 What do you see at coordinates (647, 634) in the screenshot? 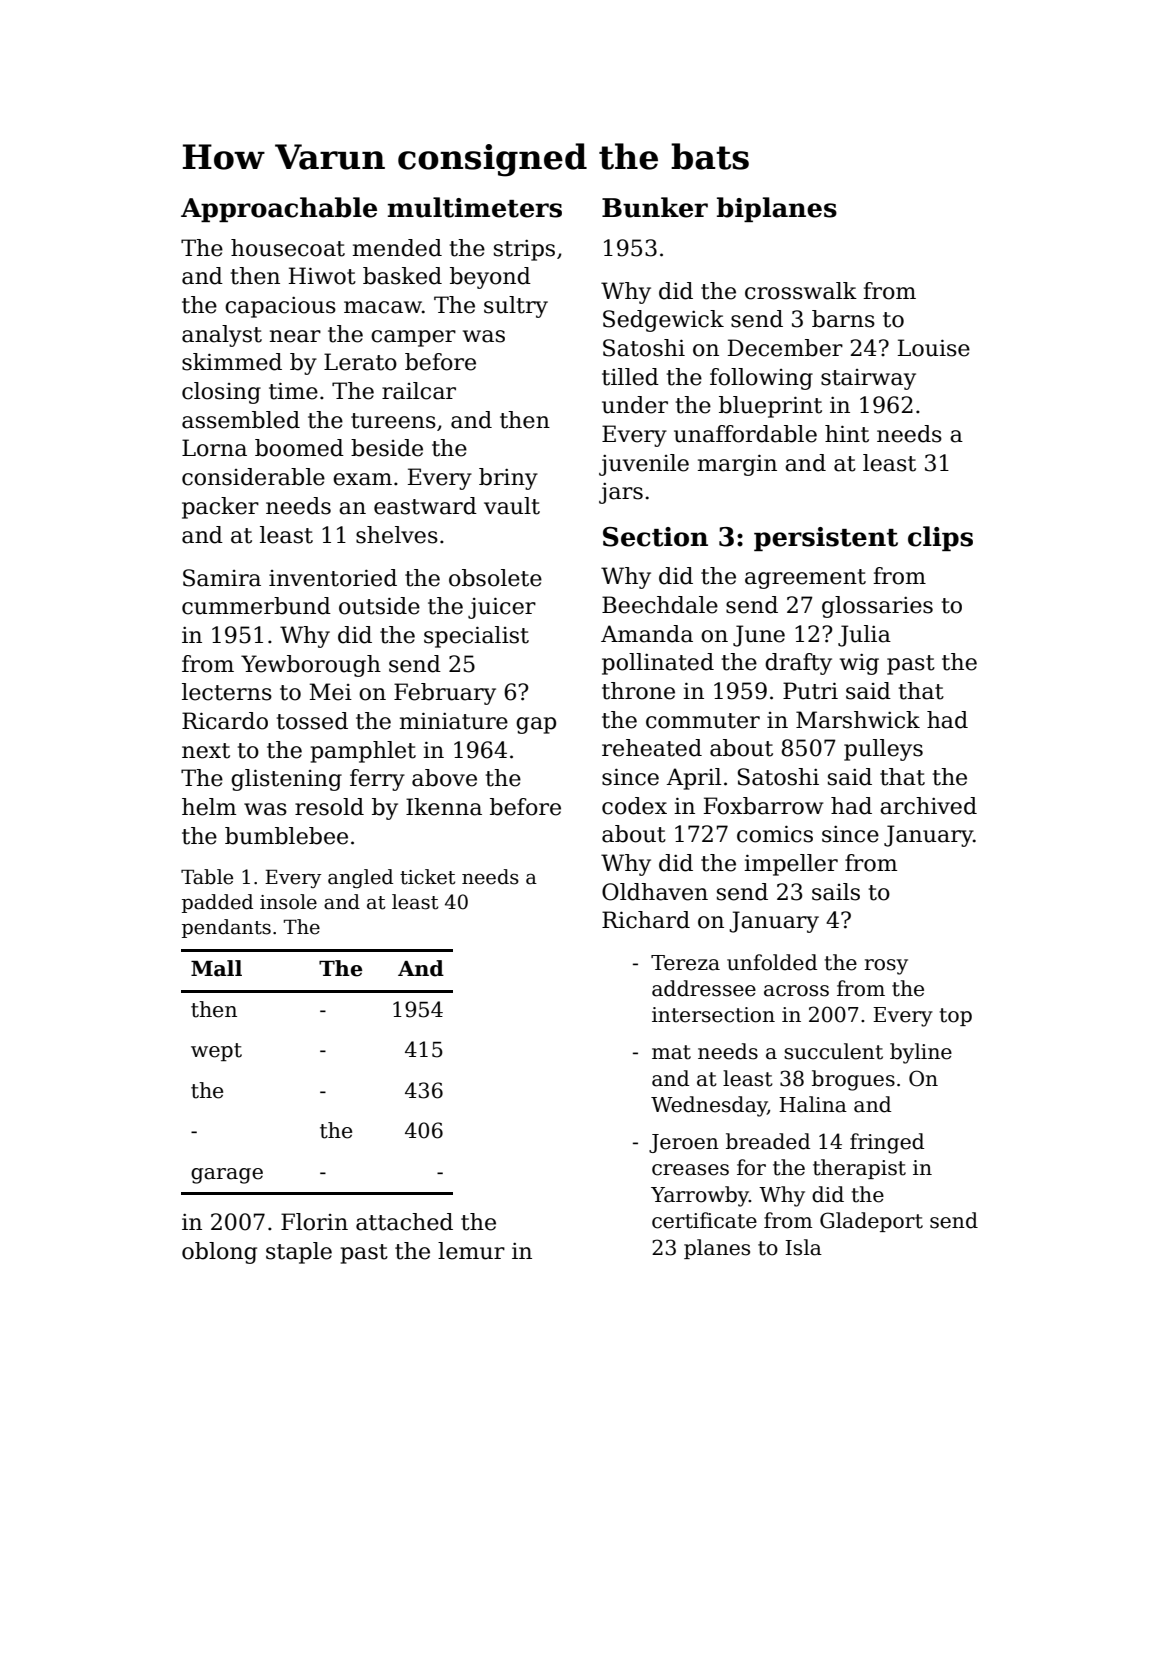
I see `Amanda` at bounding box center [647, 634].
